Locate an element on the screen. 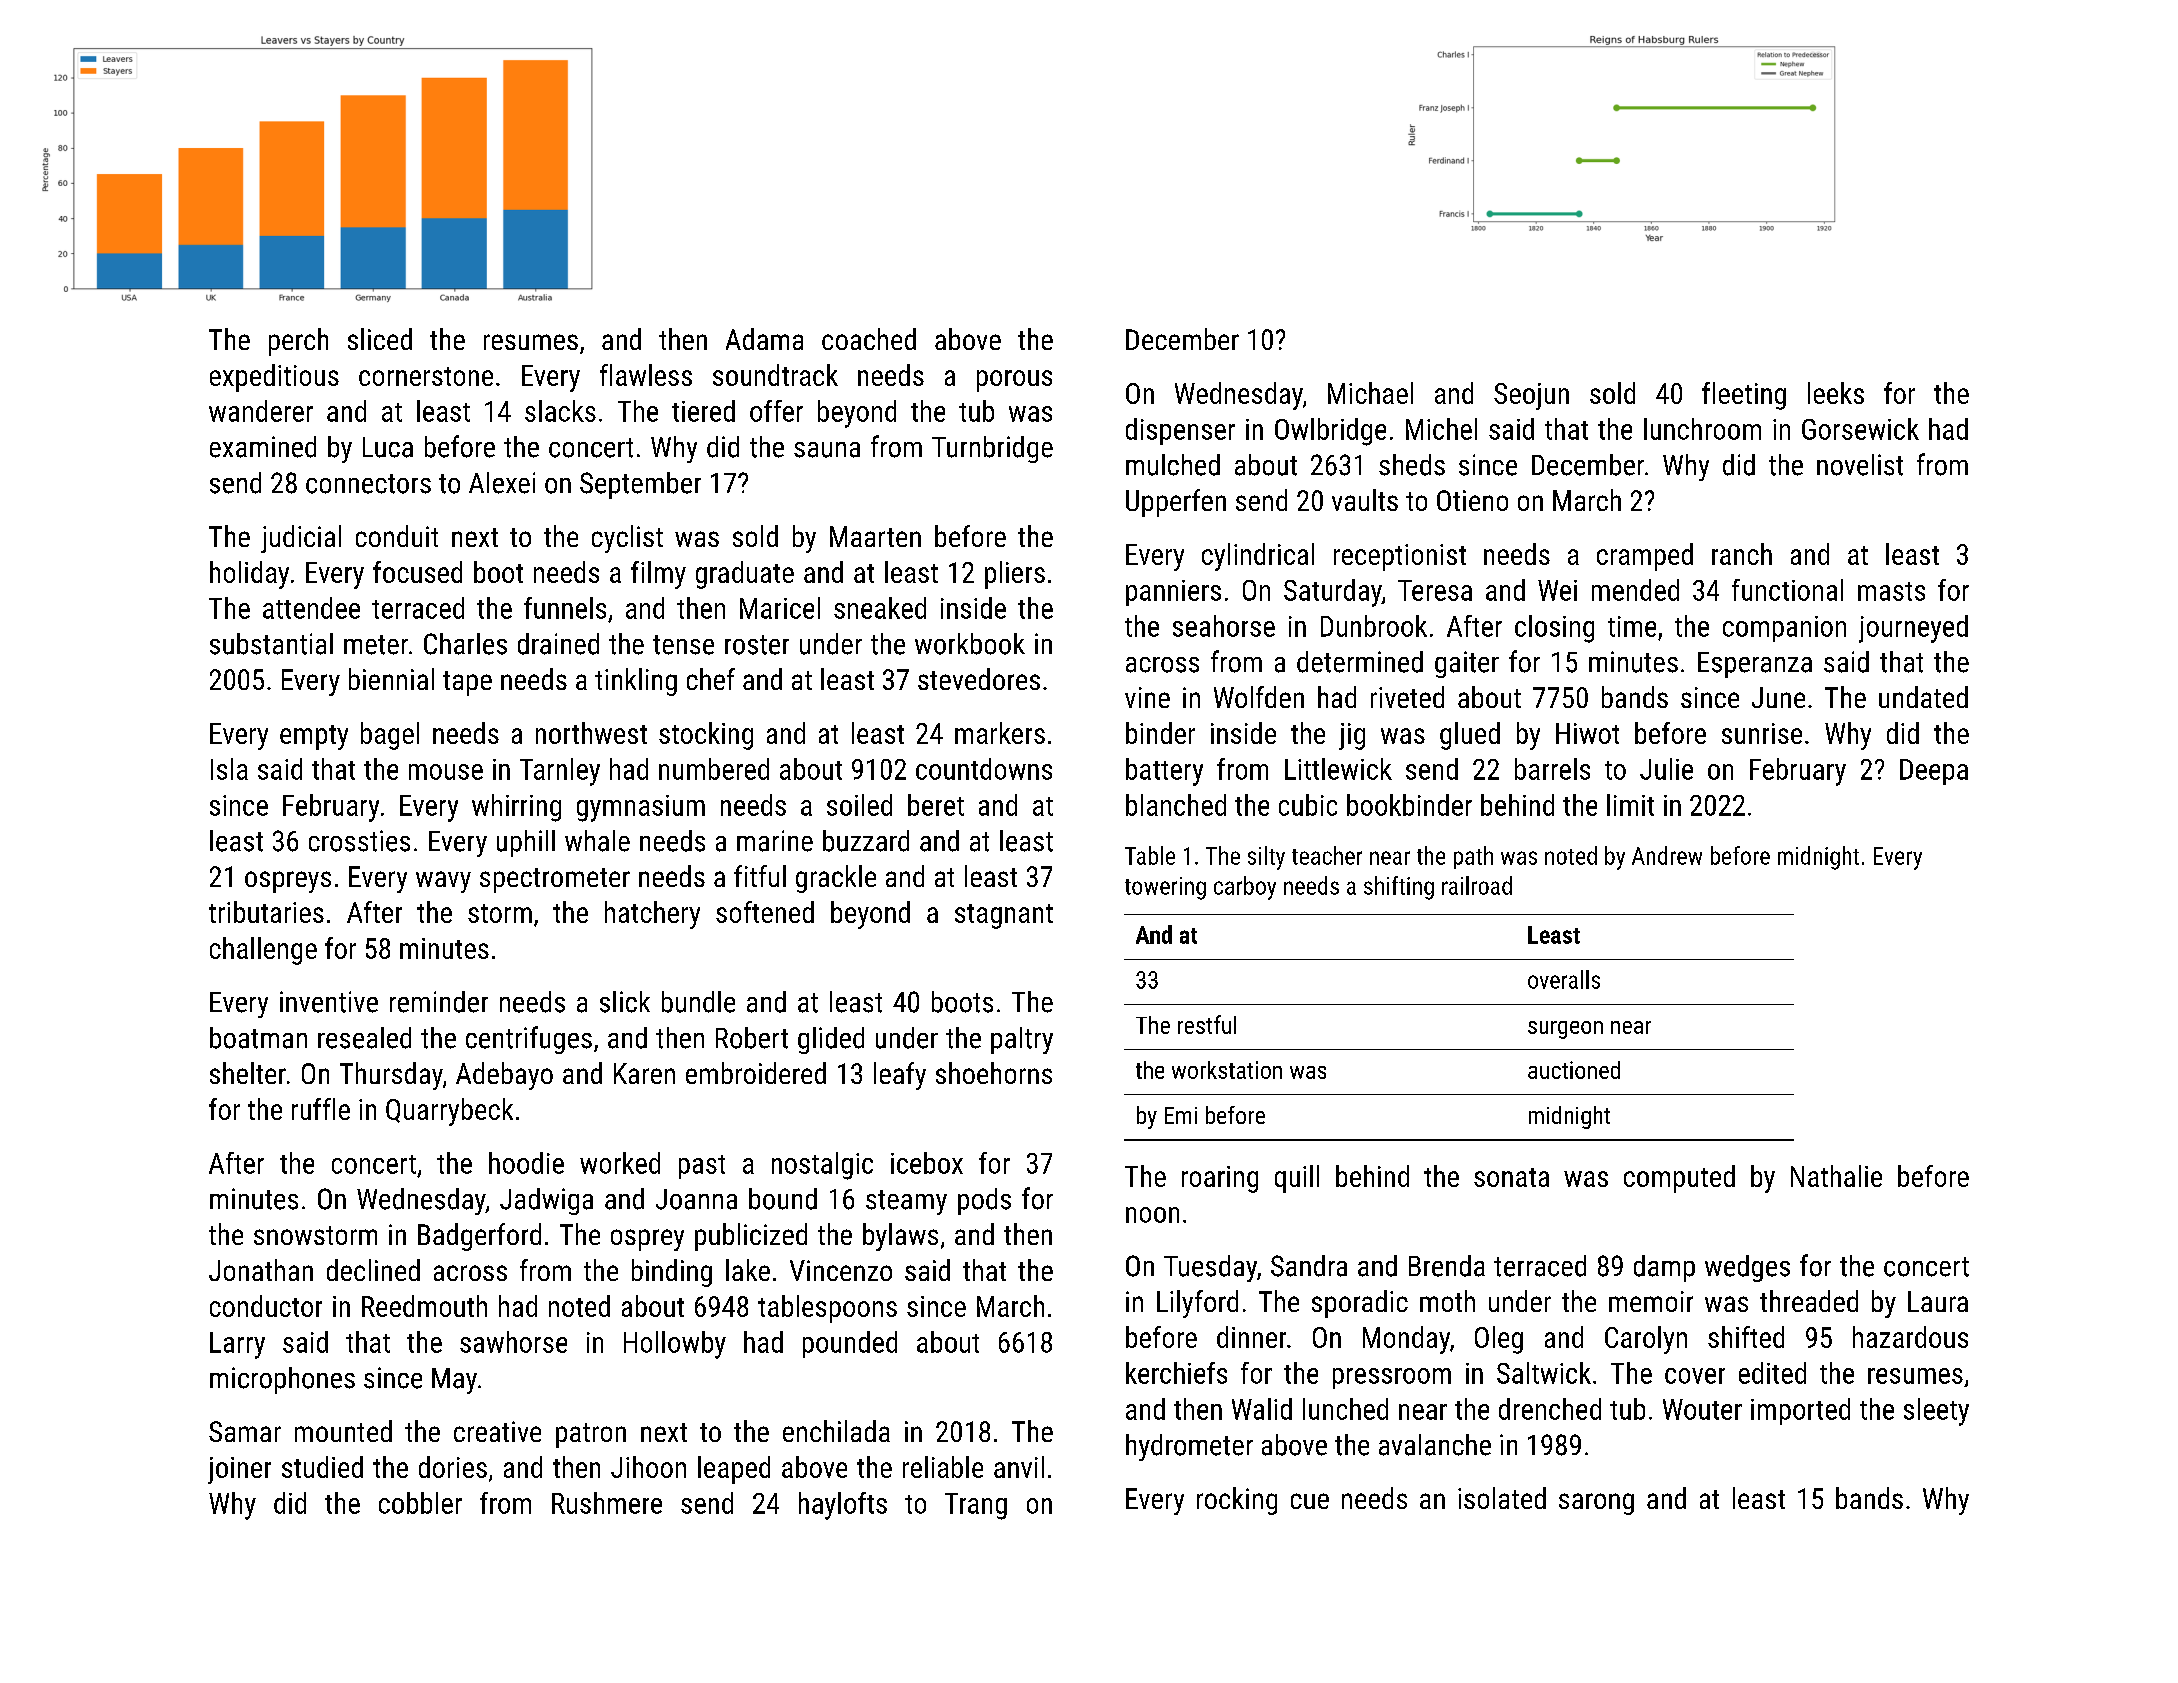 This screenshot has height=1683, width=2178. Rushmere is located at coordinates (607, 1503).
